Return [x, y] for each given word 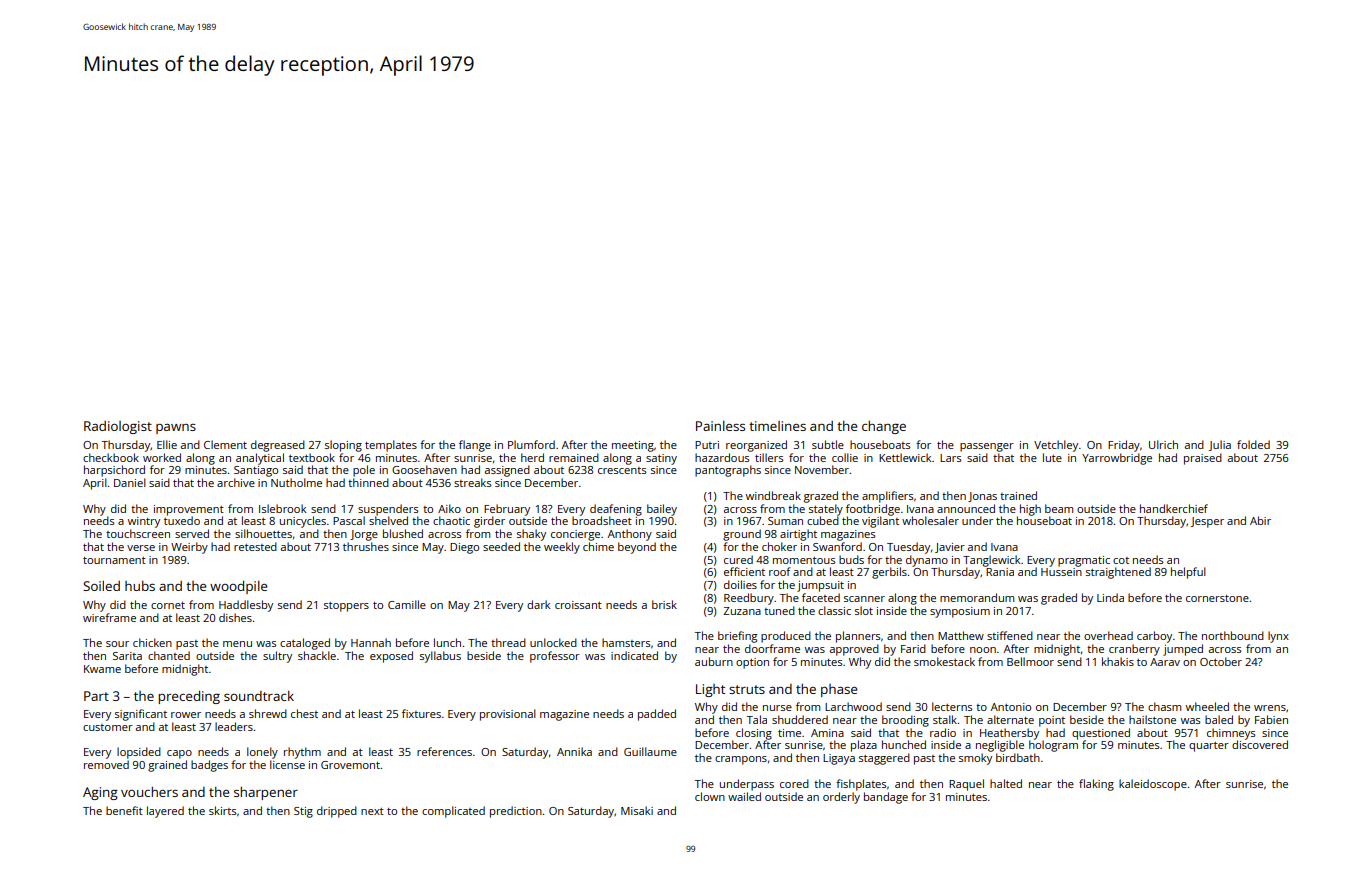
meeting [633, 446]
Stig [303, 812]
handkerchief [1174, 508]
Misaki [637, 810]
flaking [1096, 785]
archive [236, 482]
